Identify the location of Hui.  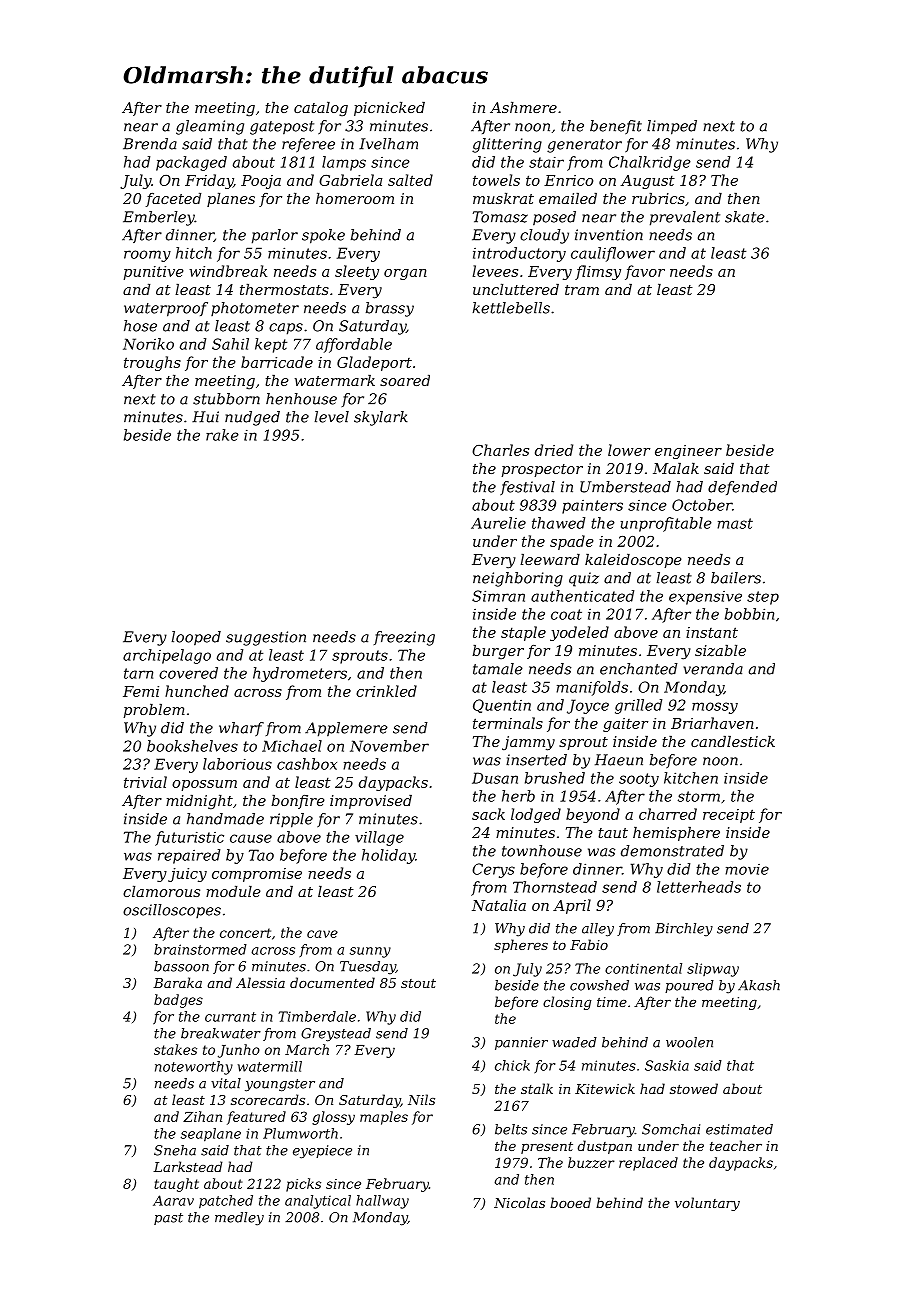
(205, 417).
